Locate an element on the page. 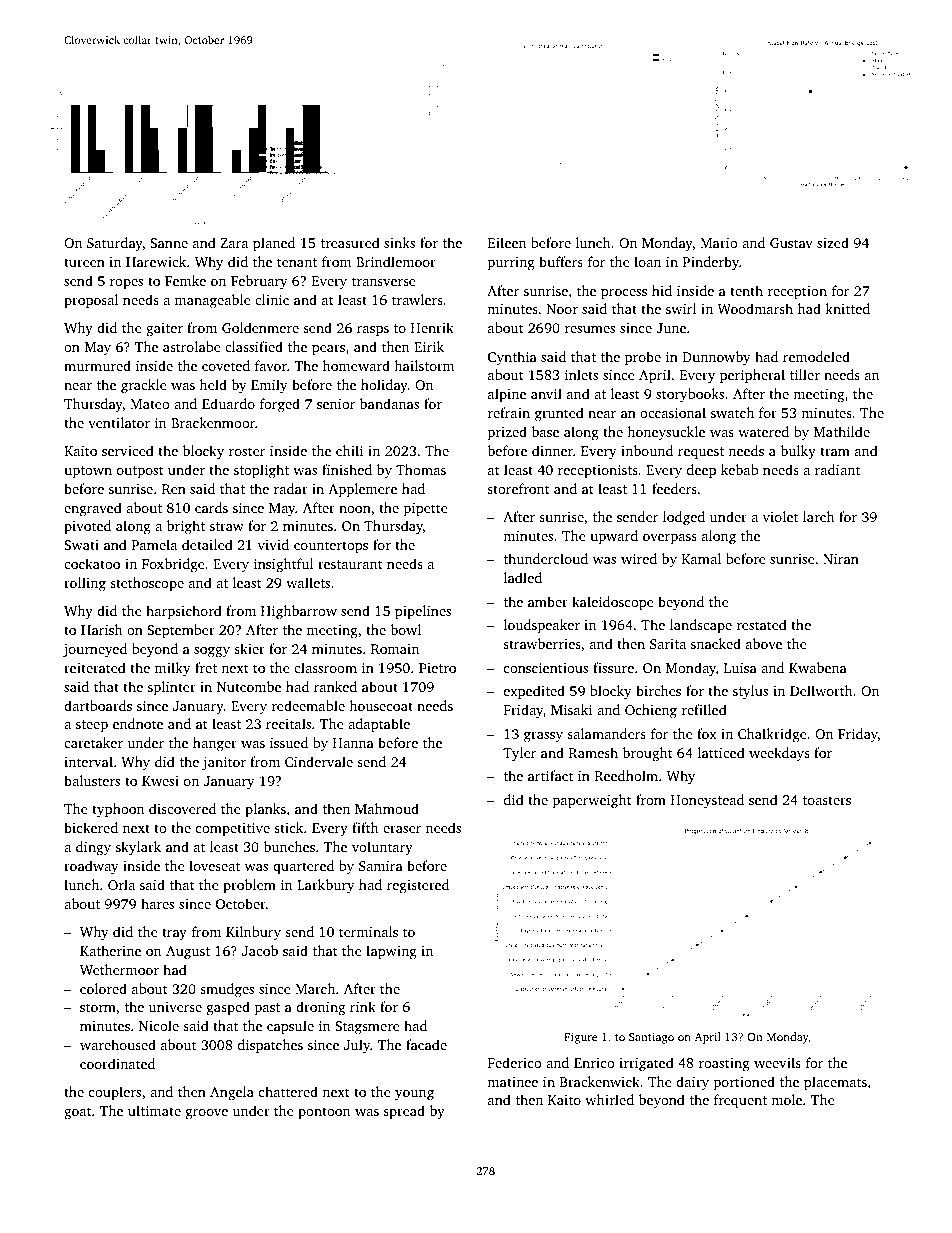 This page has width=952, height=1233. Woodmarsh is located at coordinates (755, 308).
